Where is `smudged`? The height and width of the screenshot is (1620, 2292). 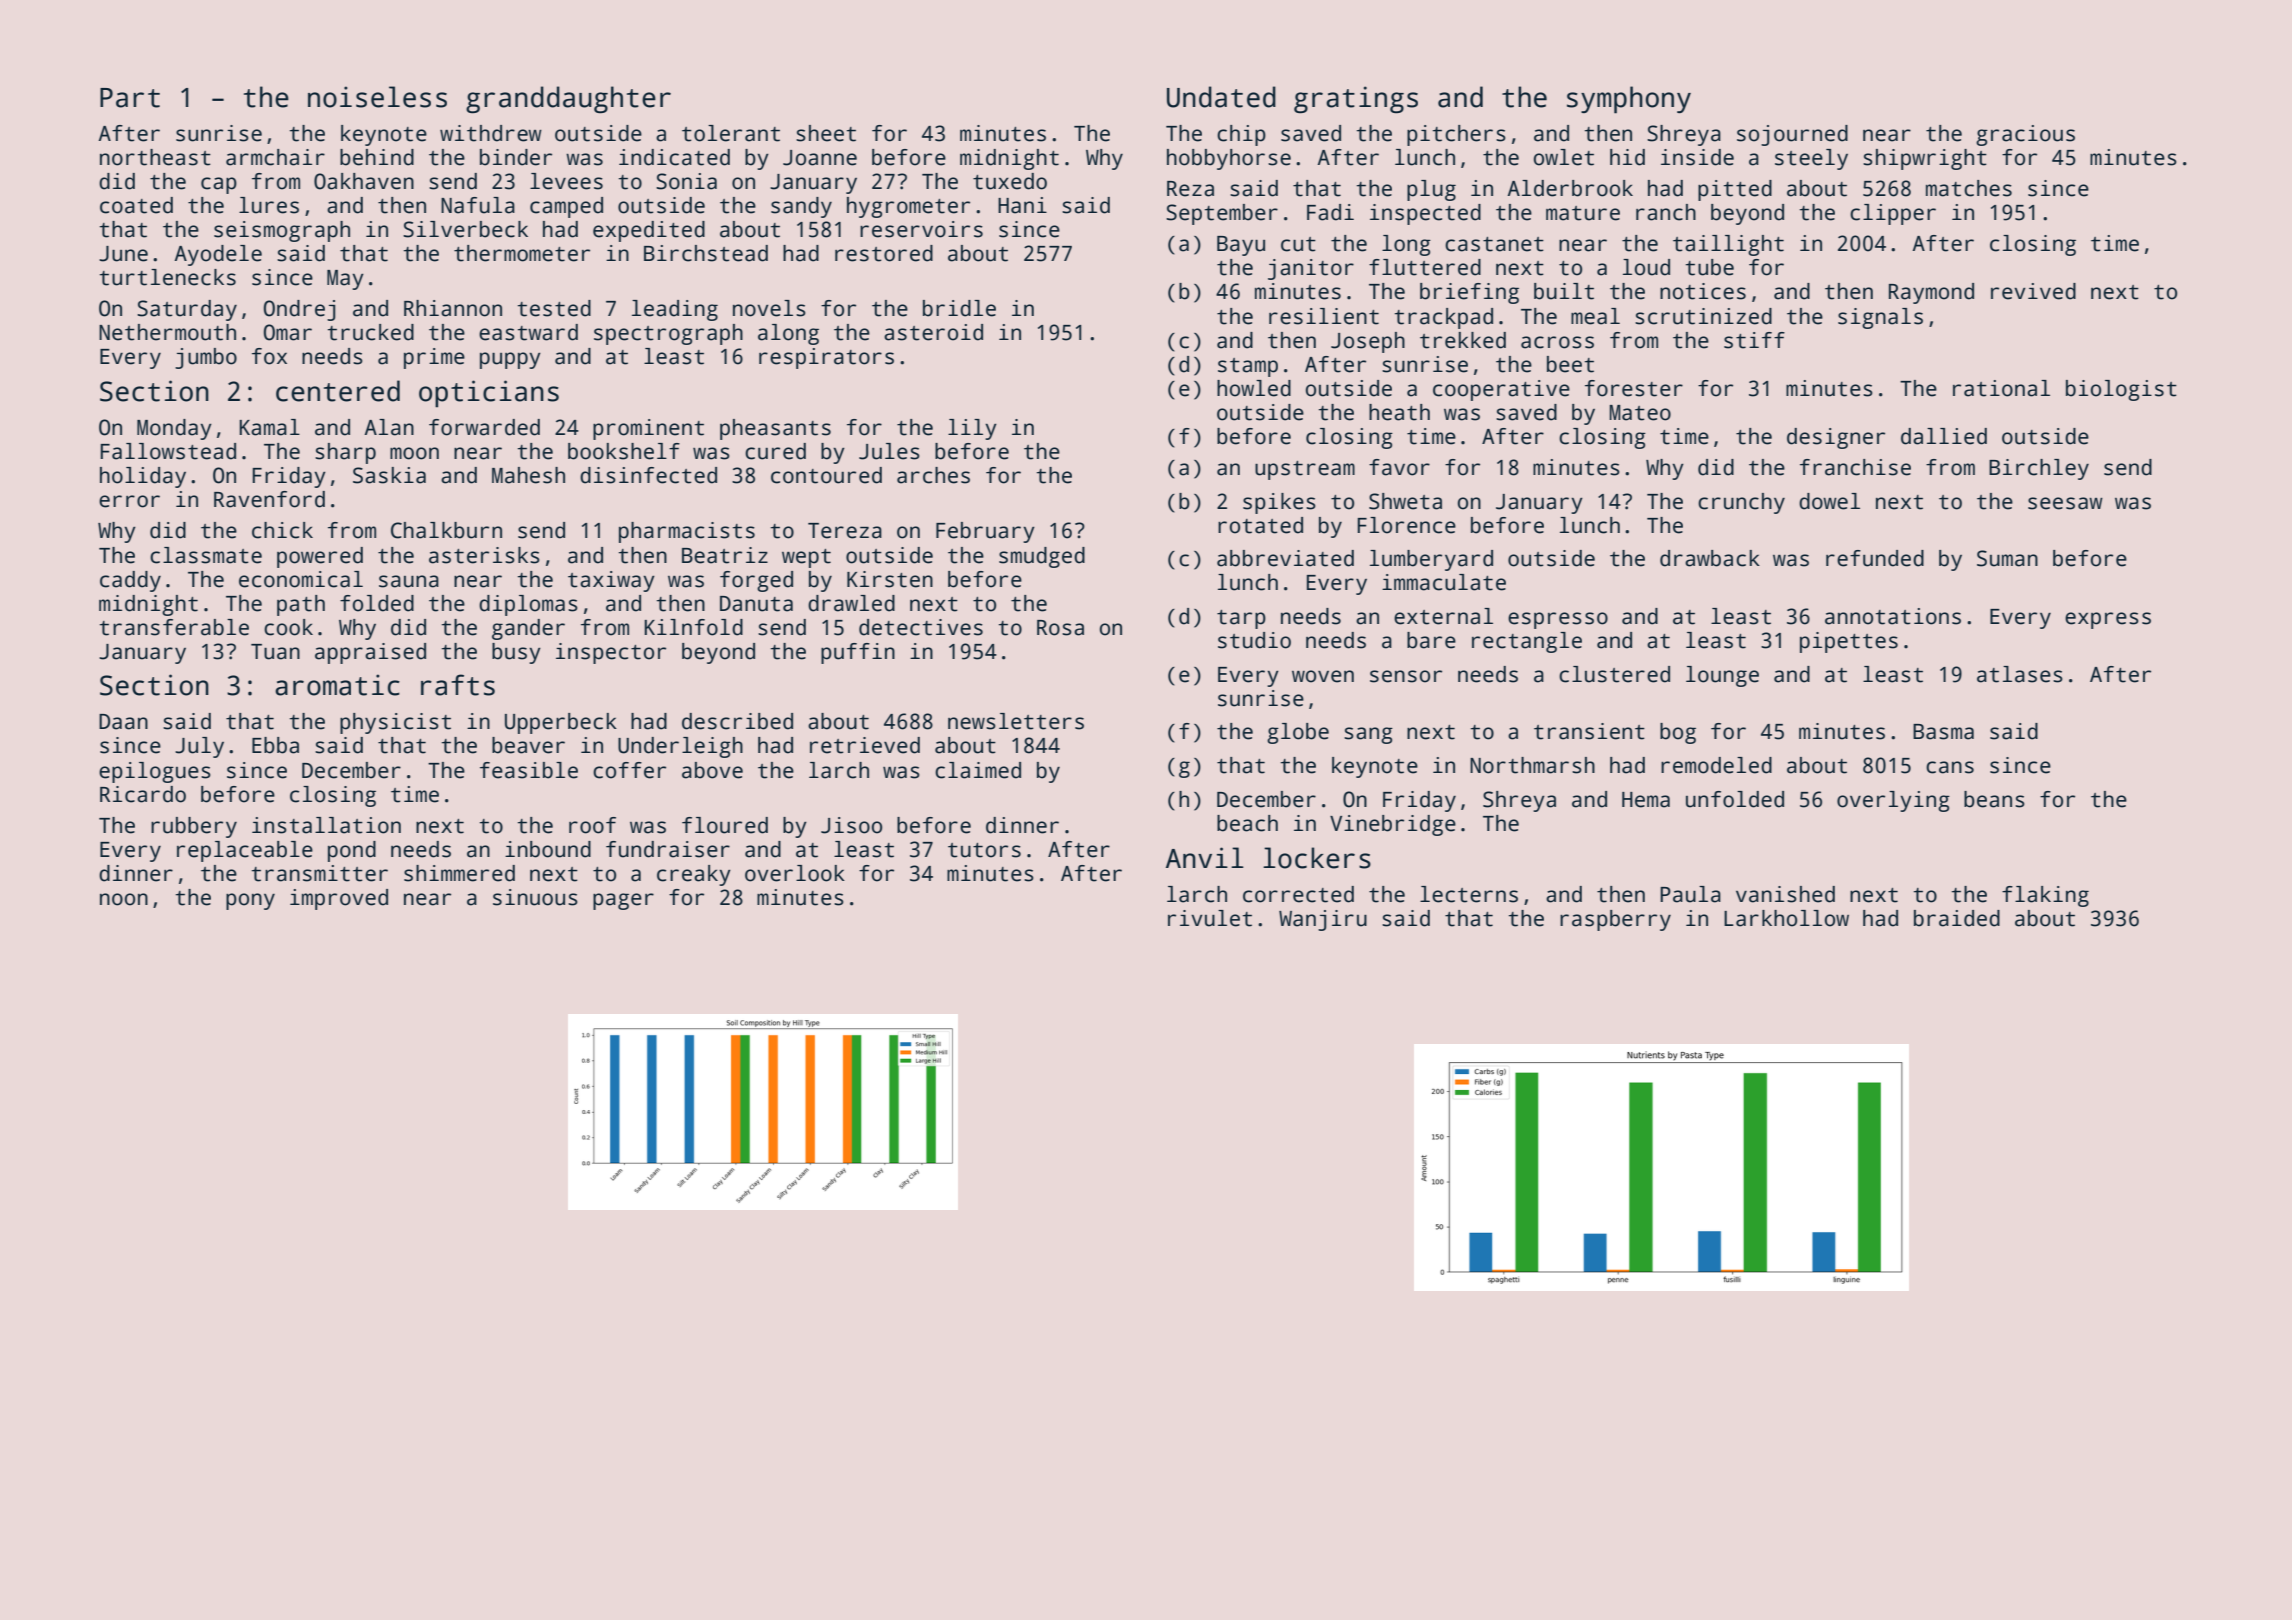
smudged is located at coordinates (1042, 557).
